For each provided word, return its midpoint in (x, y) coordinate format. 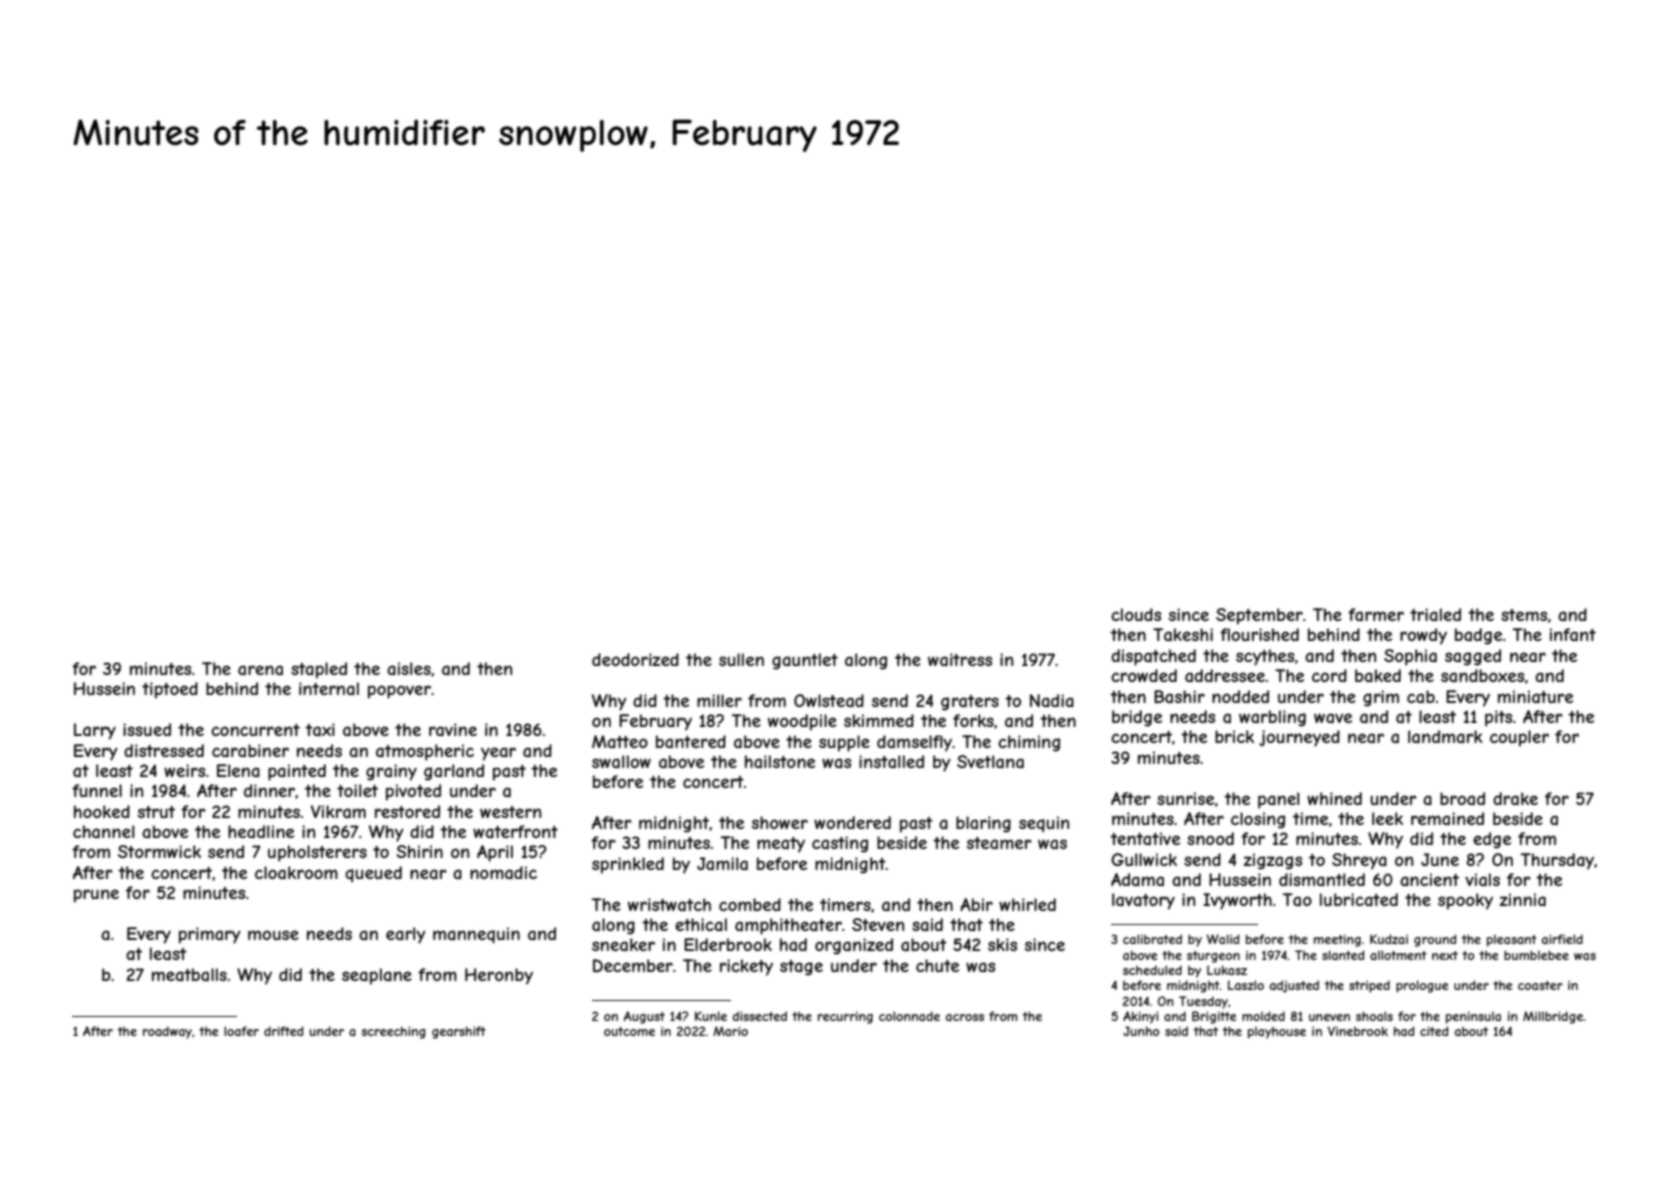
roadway (167, 1032)
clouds (1136, 614)
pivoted (413, 792)
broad (1462, 798)
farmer (1376, 614)
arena (260, 670)
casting (840, 844)
